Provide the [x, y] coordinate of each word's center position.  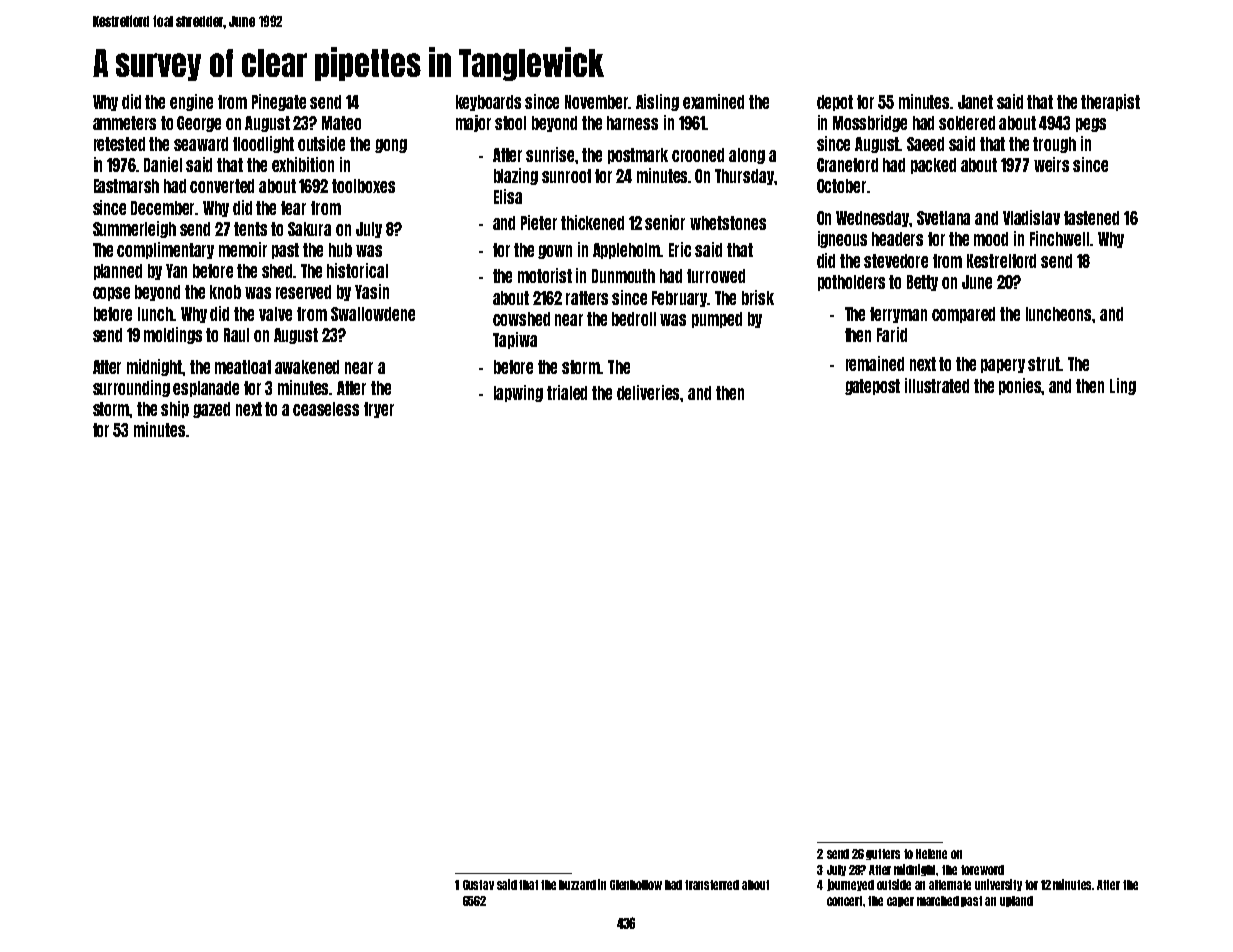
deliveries [649, 392]
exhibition [303, 164]
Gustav [478, 885]
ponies [1020, 386]
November [597, 102]
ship [175, 409]
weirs [1051, 164]
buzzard [577, 885]
